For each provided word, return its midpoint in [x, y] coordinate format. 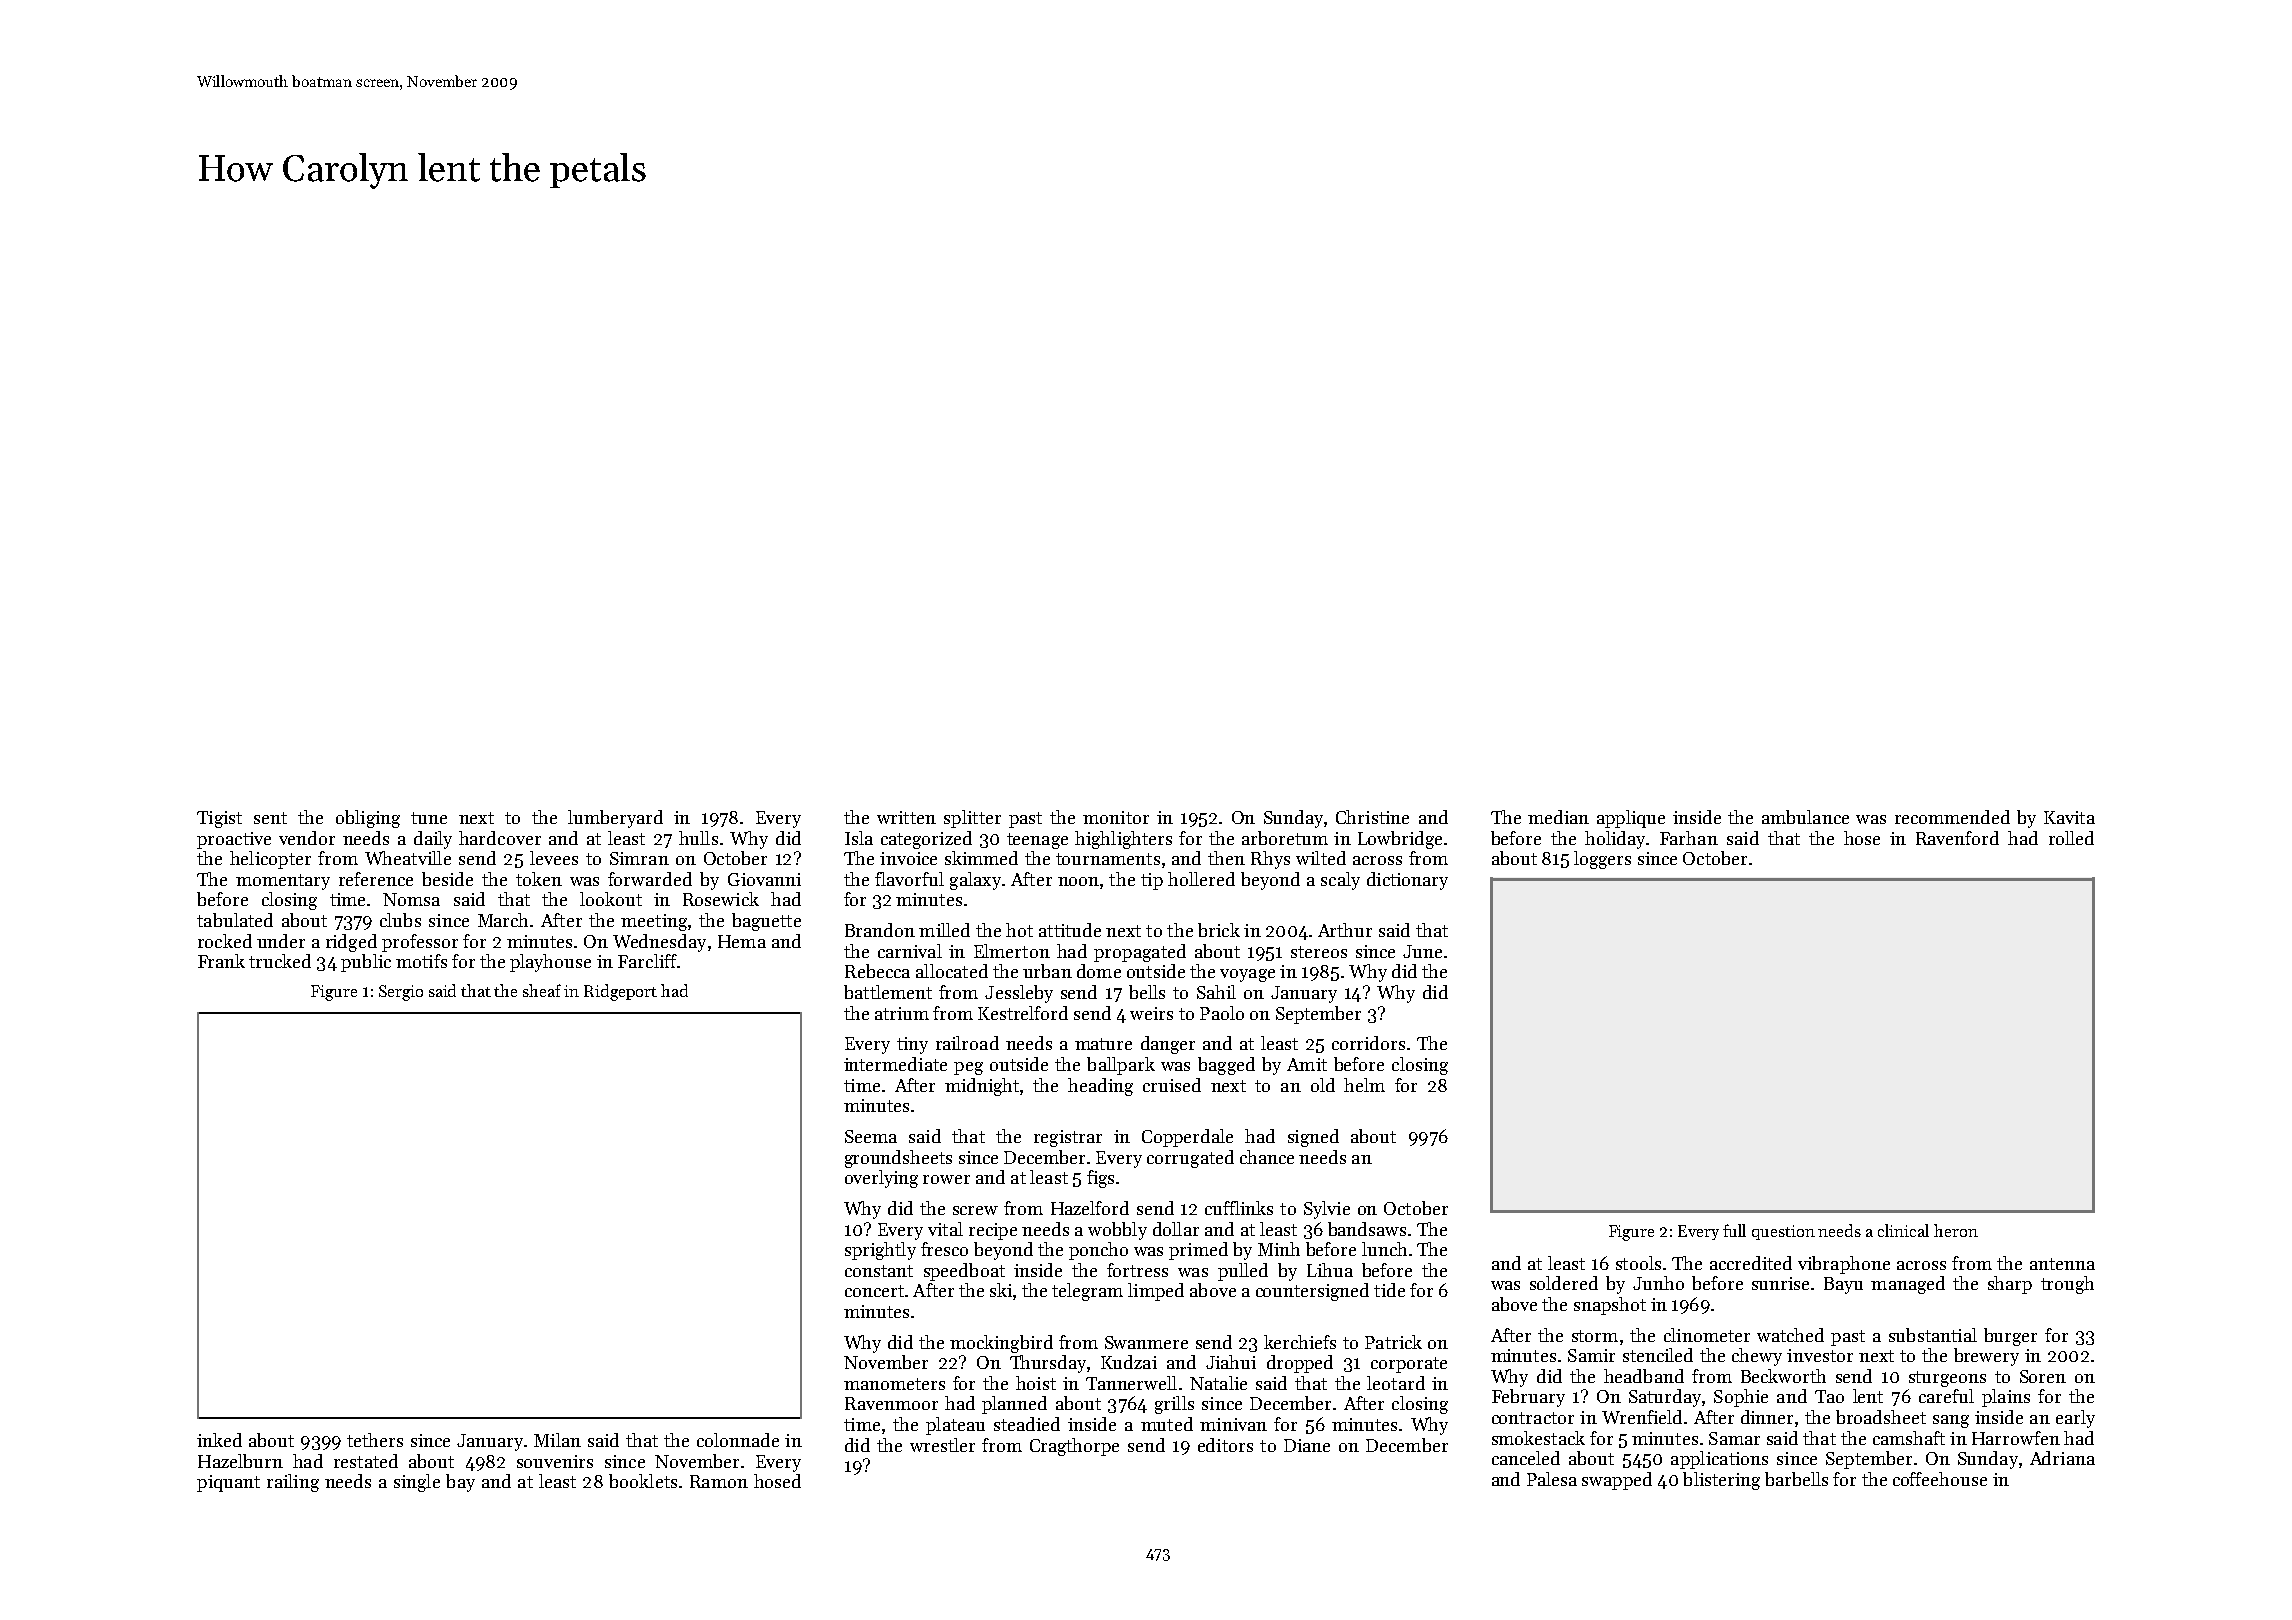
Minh [1279, 1249]
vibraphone [1844, 1265]
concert [874, 1291]
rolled [2071, 838]
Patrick [1393, 1342]
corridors [1368, 1043]
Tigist [219, 819]
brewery [1986, 1357]
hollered [1201, 879]
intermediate [895, 1064]
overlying [881, 1179]
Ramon [719, 1481]
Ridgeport [620, 992]
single [417, 1483]
